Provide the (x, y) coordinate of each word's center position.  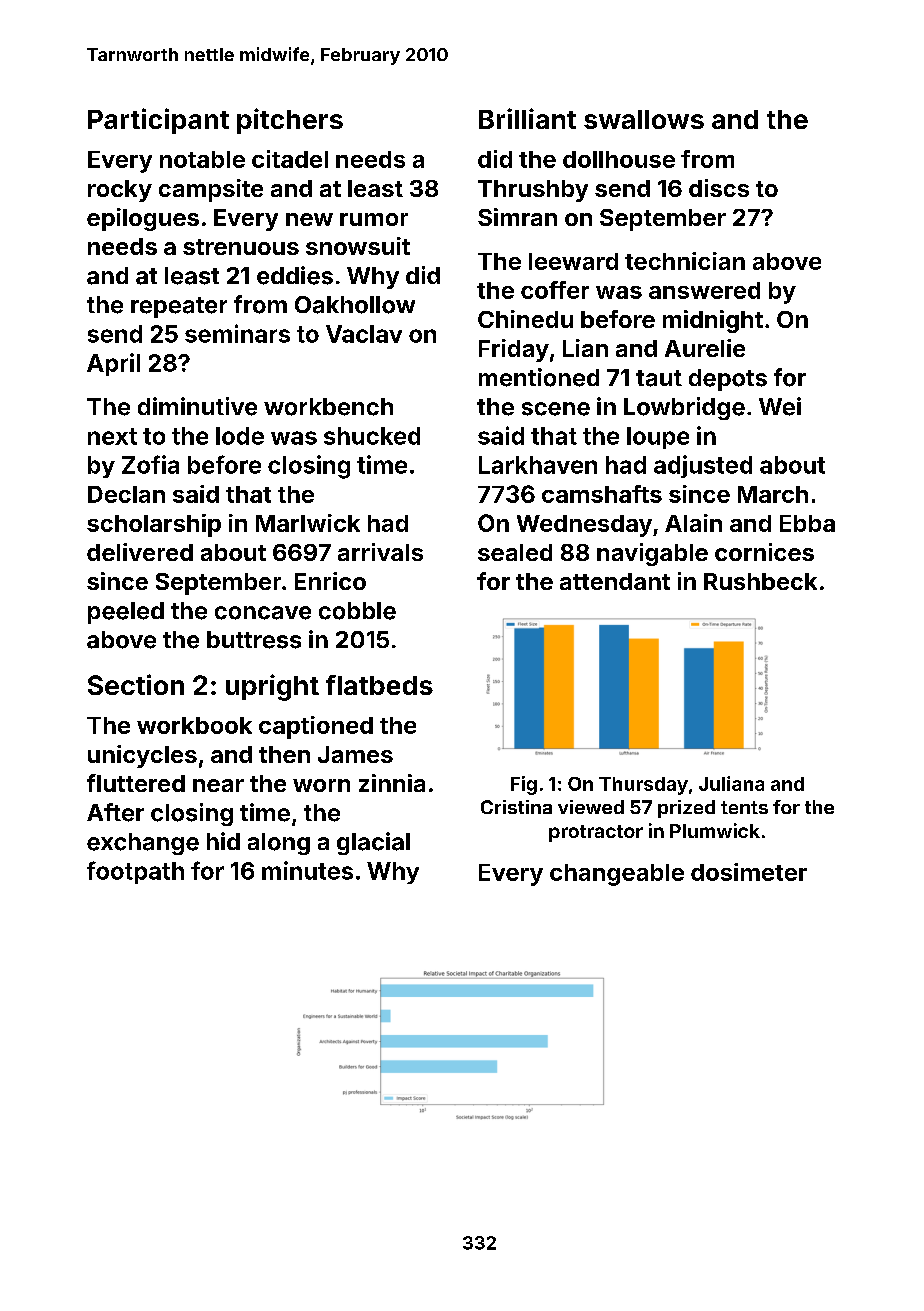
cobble (357, 611)
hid (223, 841)
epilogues (143, 219)
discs (719, 188)
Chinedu (525, 319)
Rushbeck (760, 581)
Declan (126, 494)
